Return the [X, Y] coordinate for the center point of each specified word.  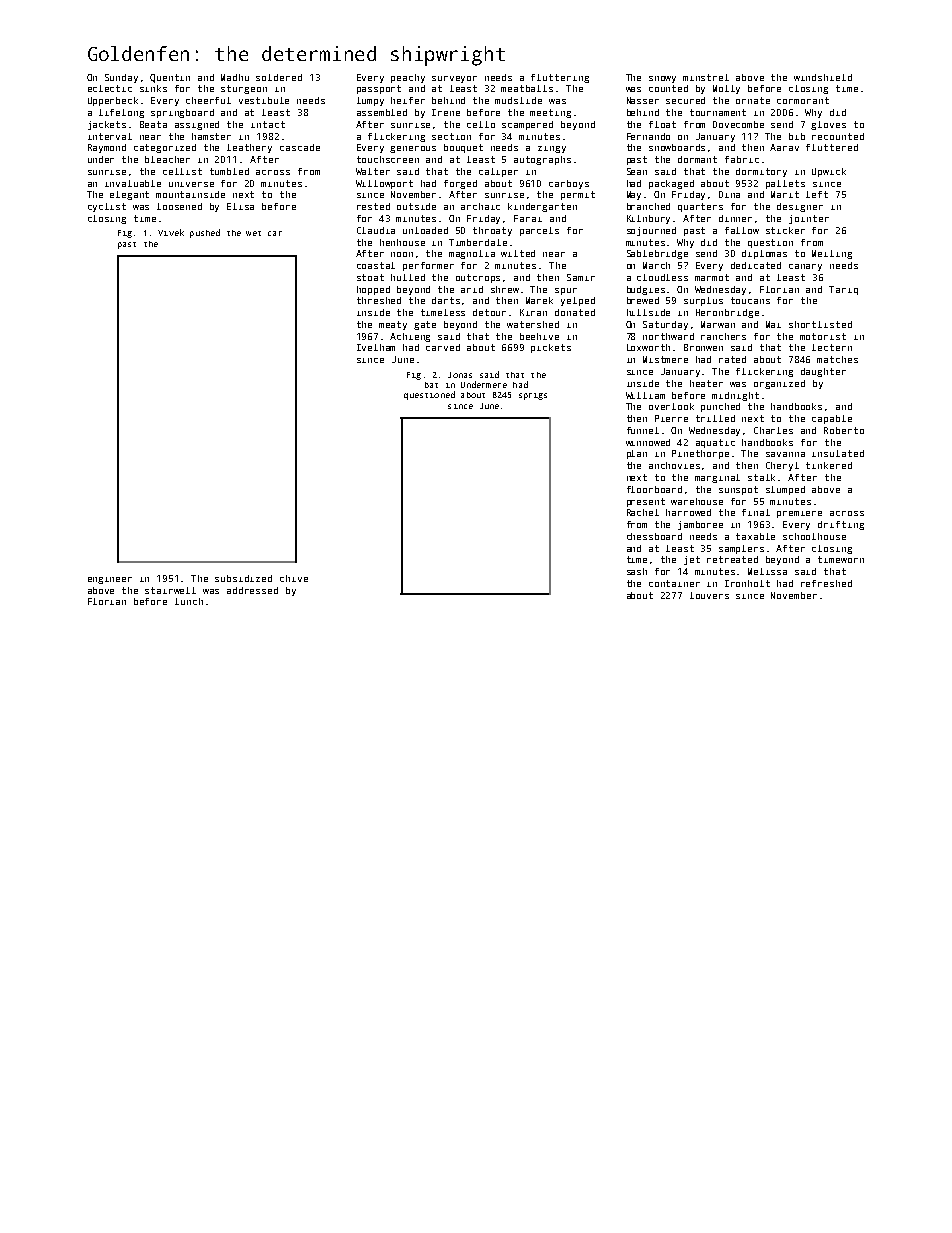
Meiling [832, 254]
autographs [542, 160]
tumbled [229, 171]
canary [805, 267]
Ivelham [376, 347]
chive [294, 578]
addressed [252, 590]
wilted [518, 253]
